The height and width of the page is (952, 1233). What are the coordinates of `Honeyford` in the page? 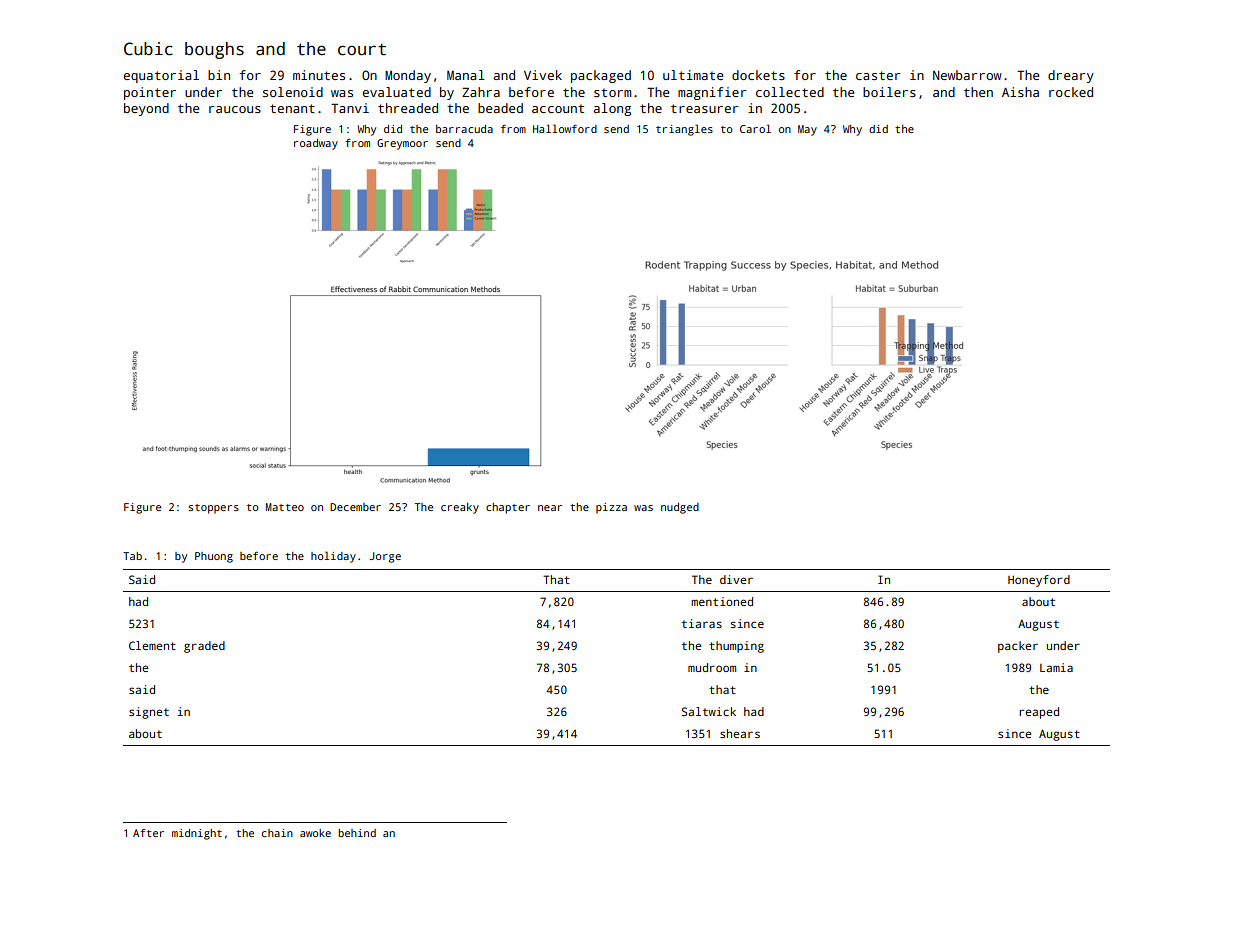 It's located at (1039, 581).
